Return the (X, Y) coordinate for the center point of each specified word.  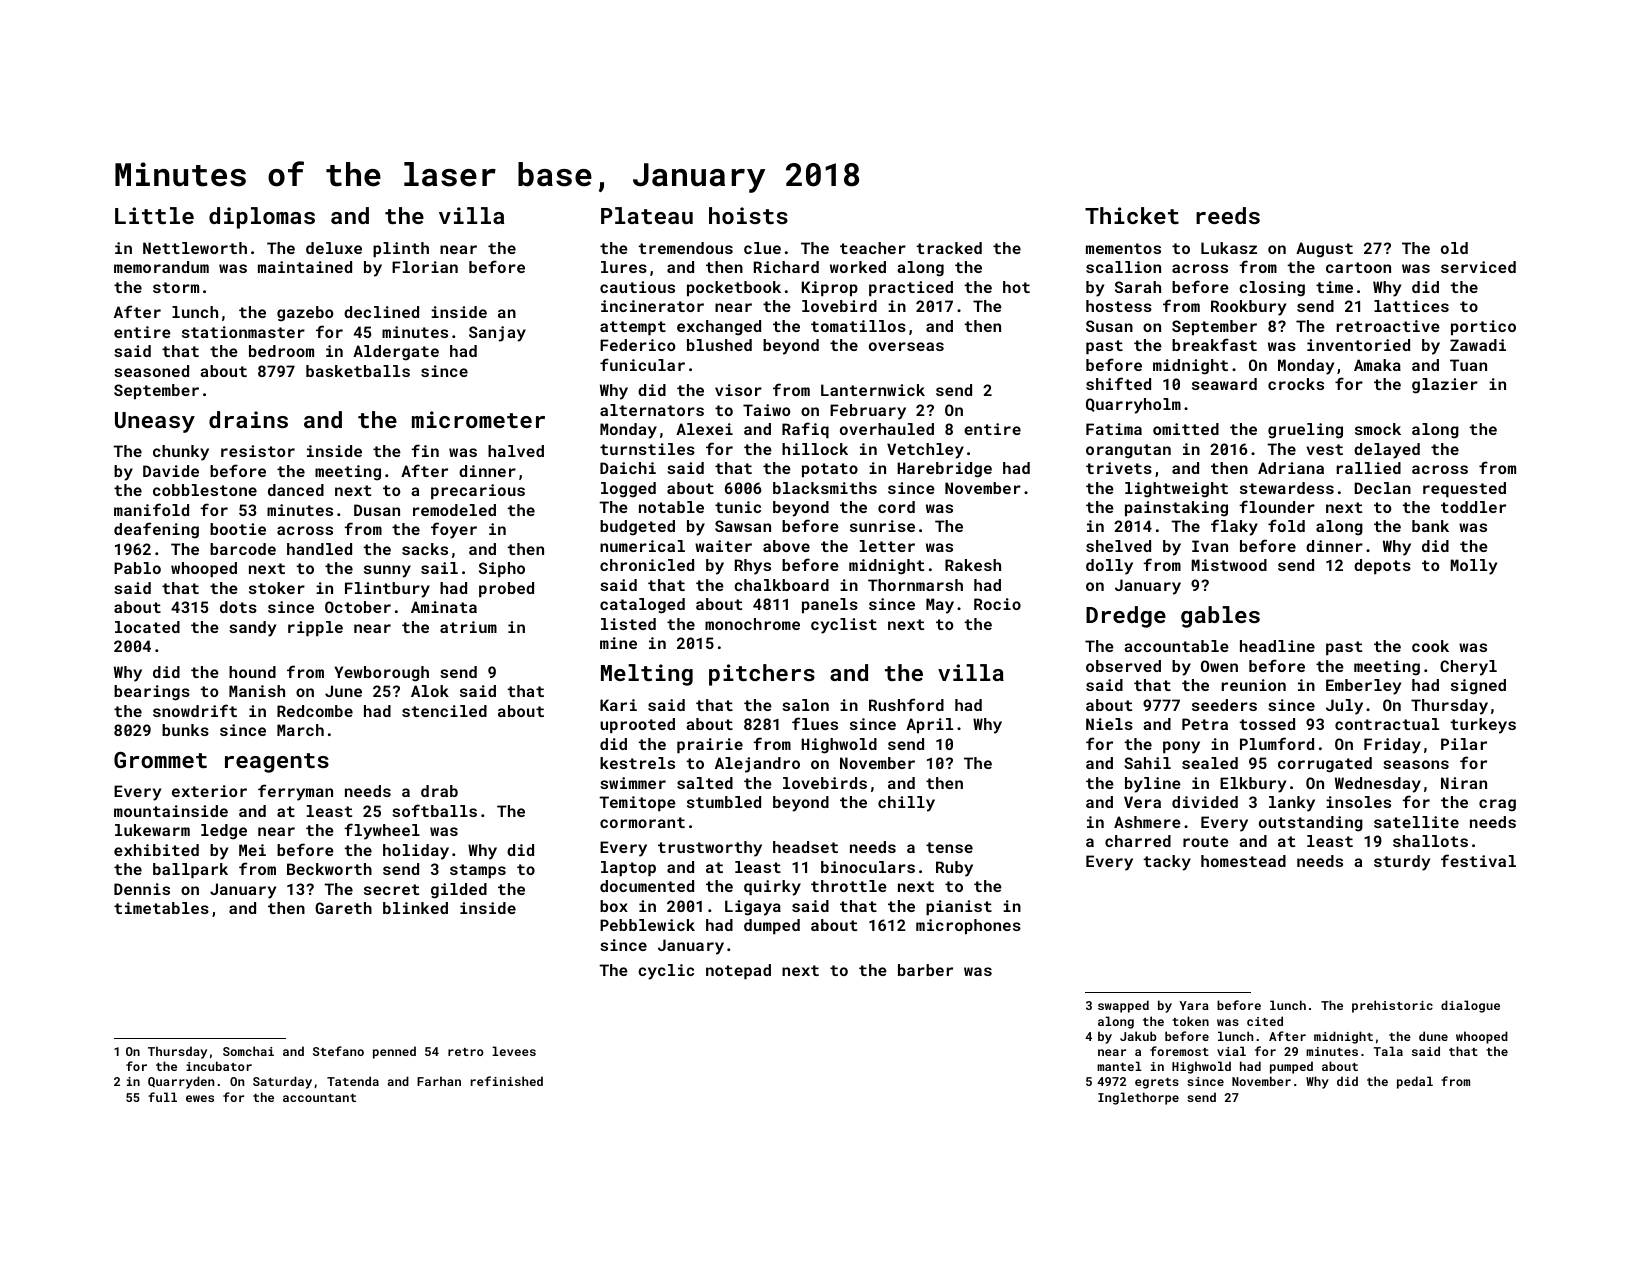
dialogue (1470, 1006)
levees (514, 1051)
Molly (1474, 567)
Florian (425, 267)
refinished (507, 1081)
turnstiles (647, 449)
